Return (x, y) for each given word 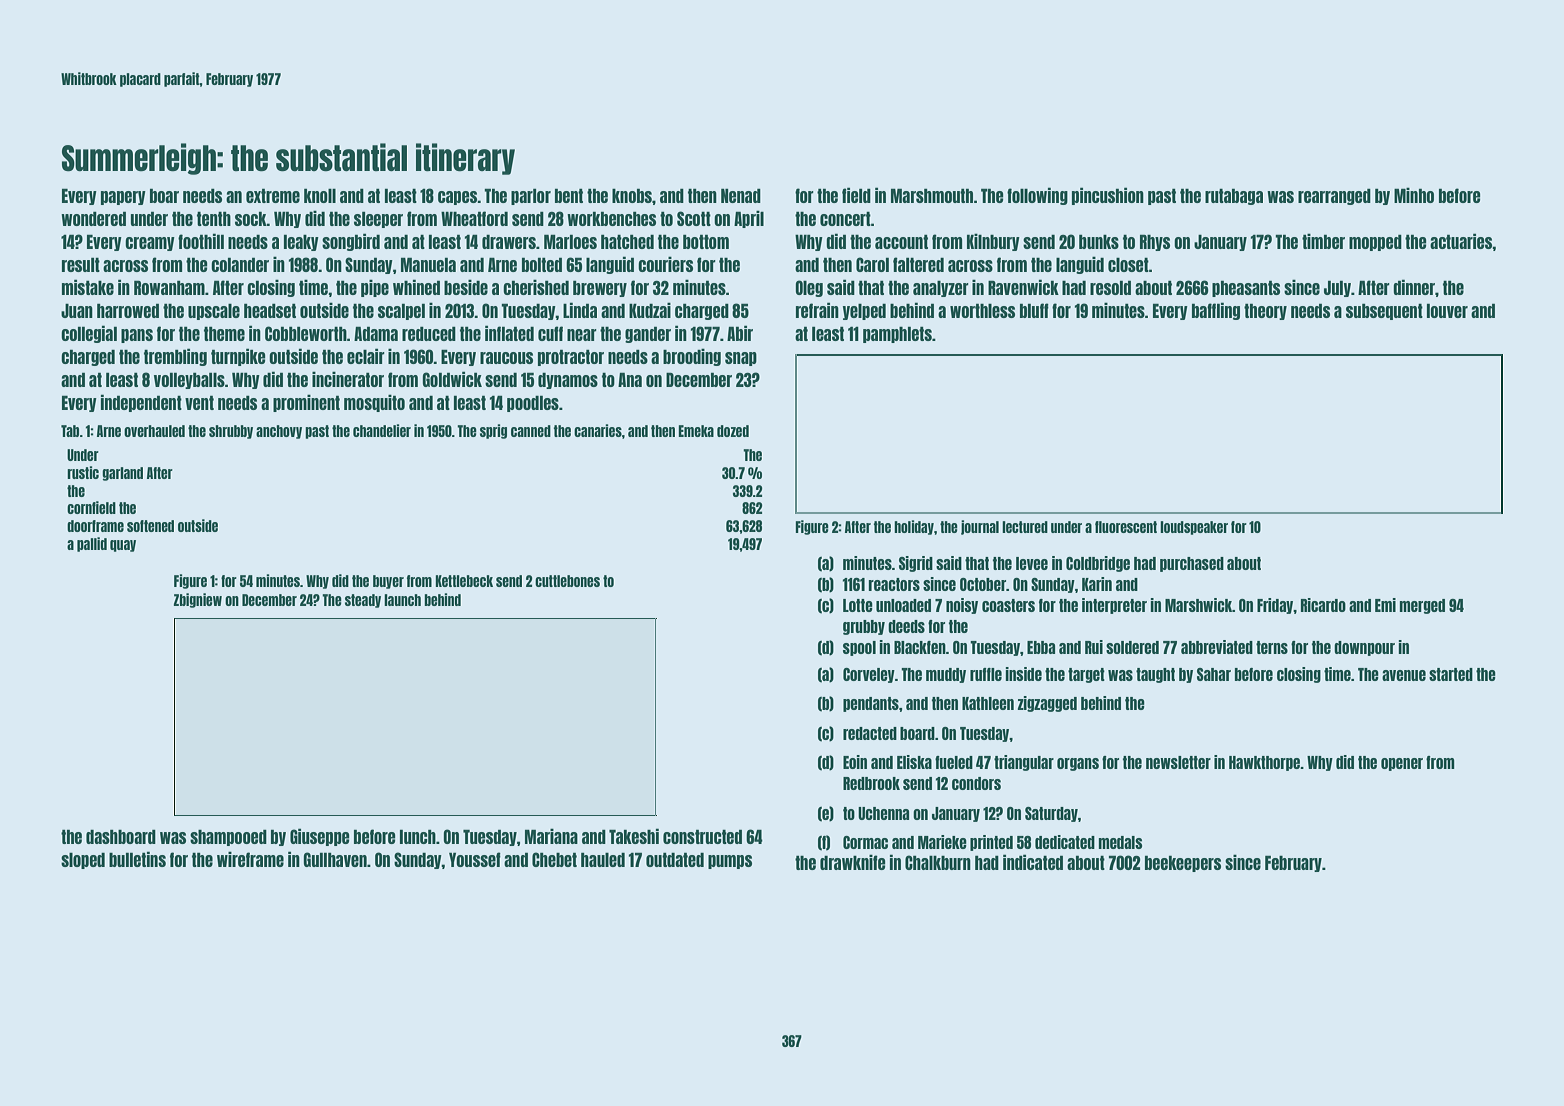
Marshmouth (932, 195)
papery (123, 198)
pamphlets (897, 334)
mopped (1375, 242)
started (1451, 674)
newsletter (1178, 762)
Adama (376, 333)
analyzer (941, 288)
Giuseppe (320, 837)
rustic (83, 472)
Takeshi (634, 836)
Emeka (696, 431)
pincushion (1108, 196)
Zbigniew (198, 600)
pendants (871, 704)
